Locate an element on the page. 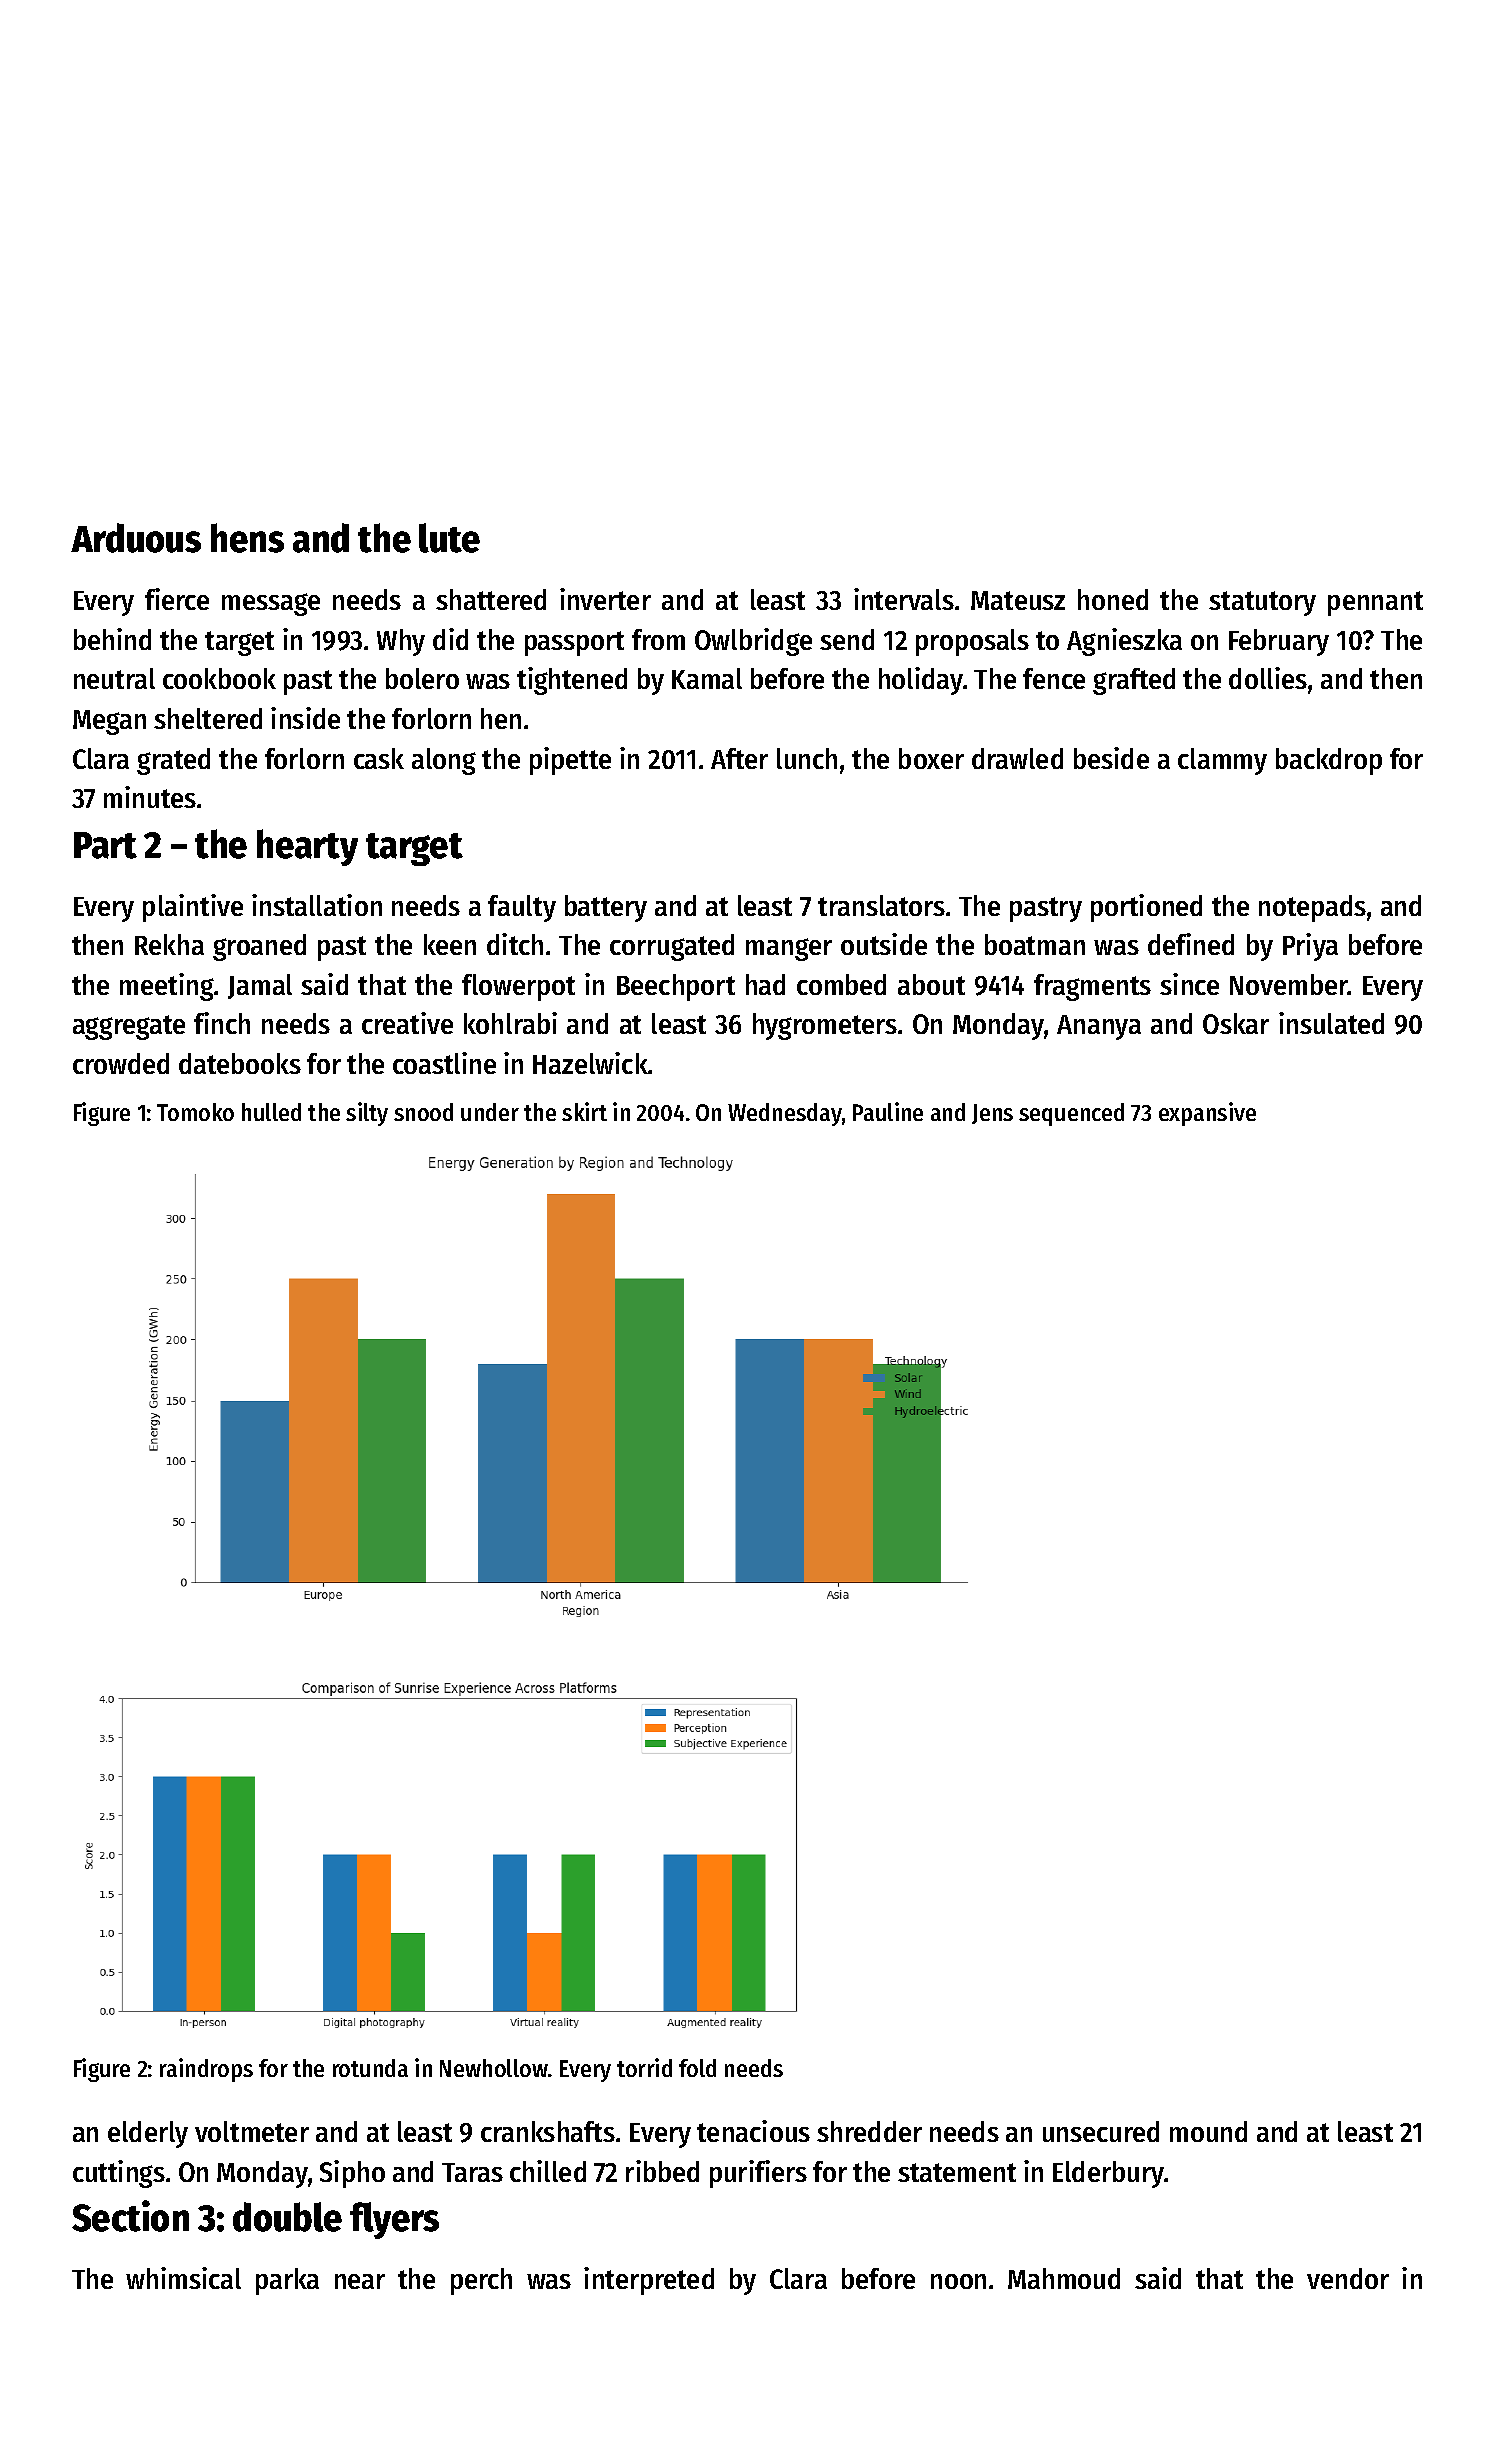  portioned is located at coordinates (1146, 908).
